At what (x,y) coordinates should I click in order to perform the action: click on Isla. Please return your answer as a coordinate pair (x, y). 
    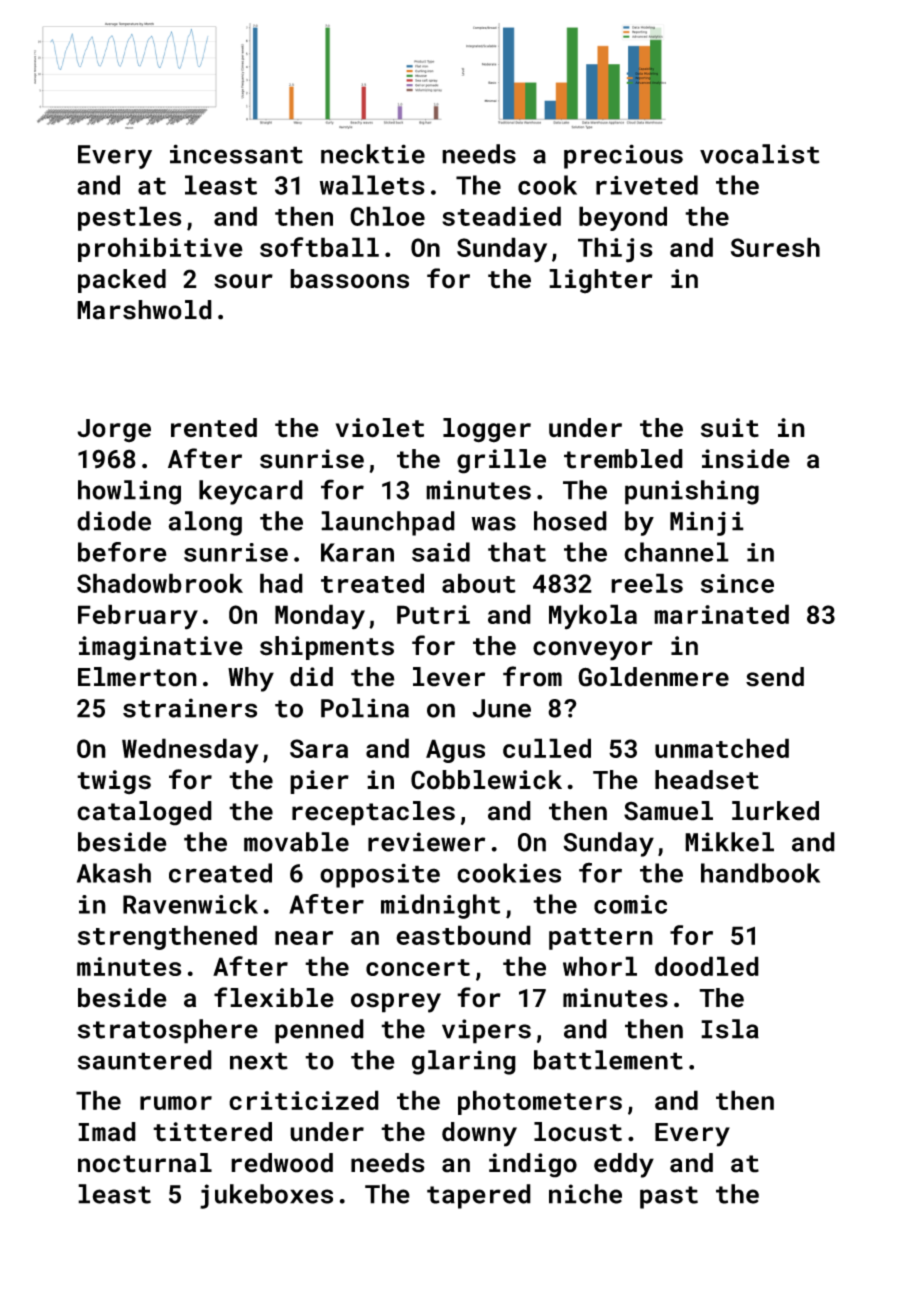
    Looking at the image, I should click on (730, 1029).
